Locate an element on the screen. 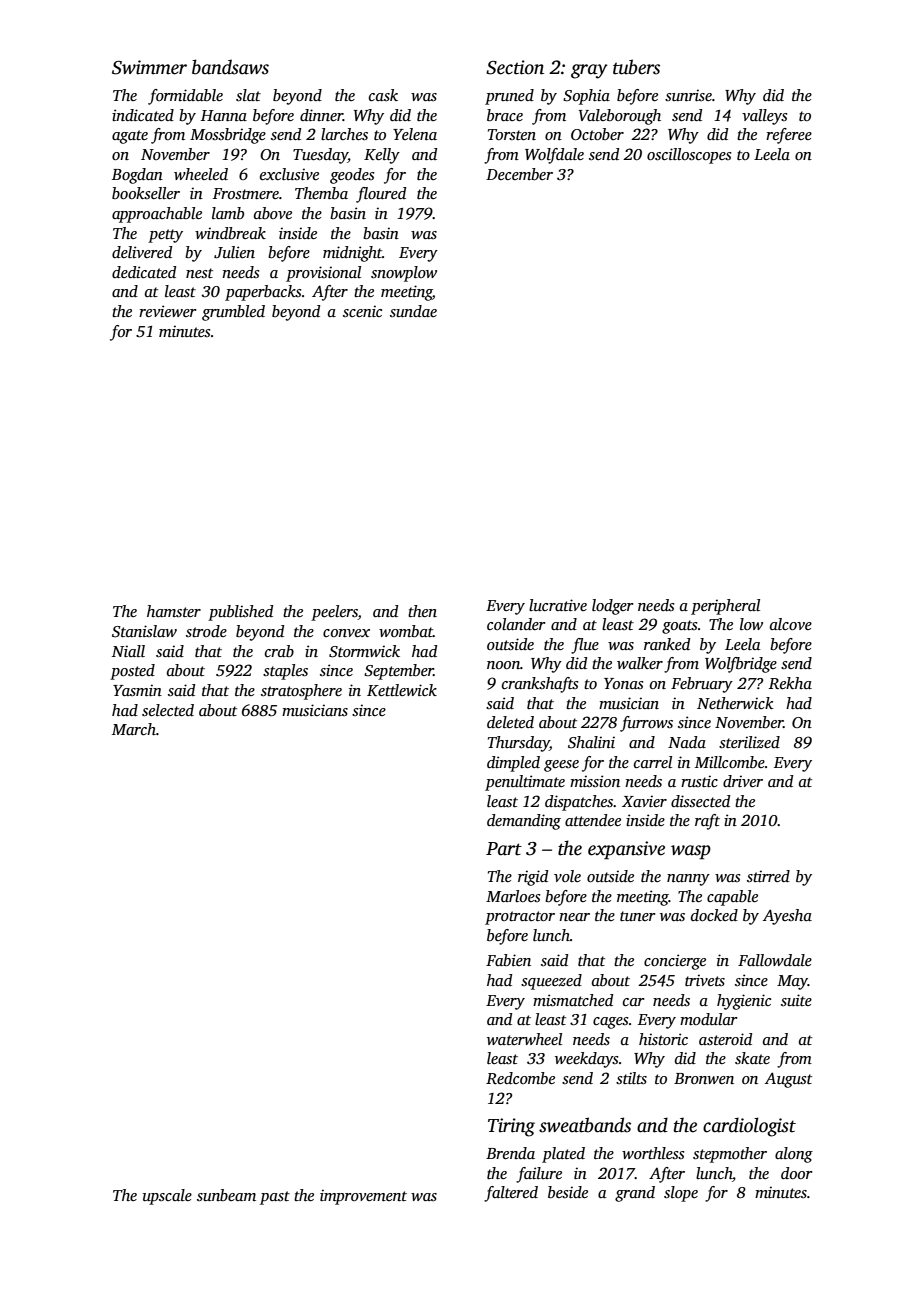 This screenshot has width=924, height=1314. March is located at coordinates (134, 729).
